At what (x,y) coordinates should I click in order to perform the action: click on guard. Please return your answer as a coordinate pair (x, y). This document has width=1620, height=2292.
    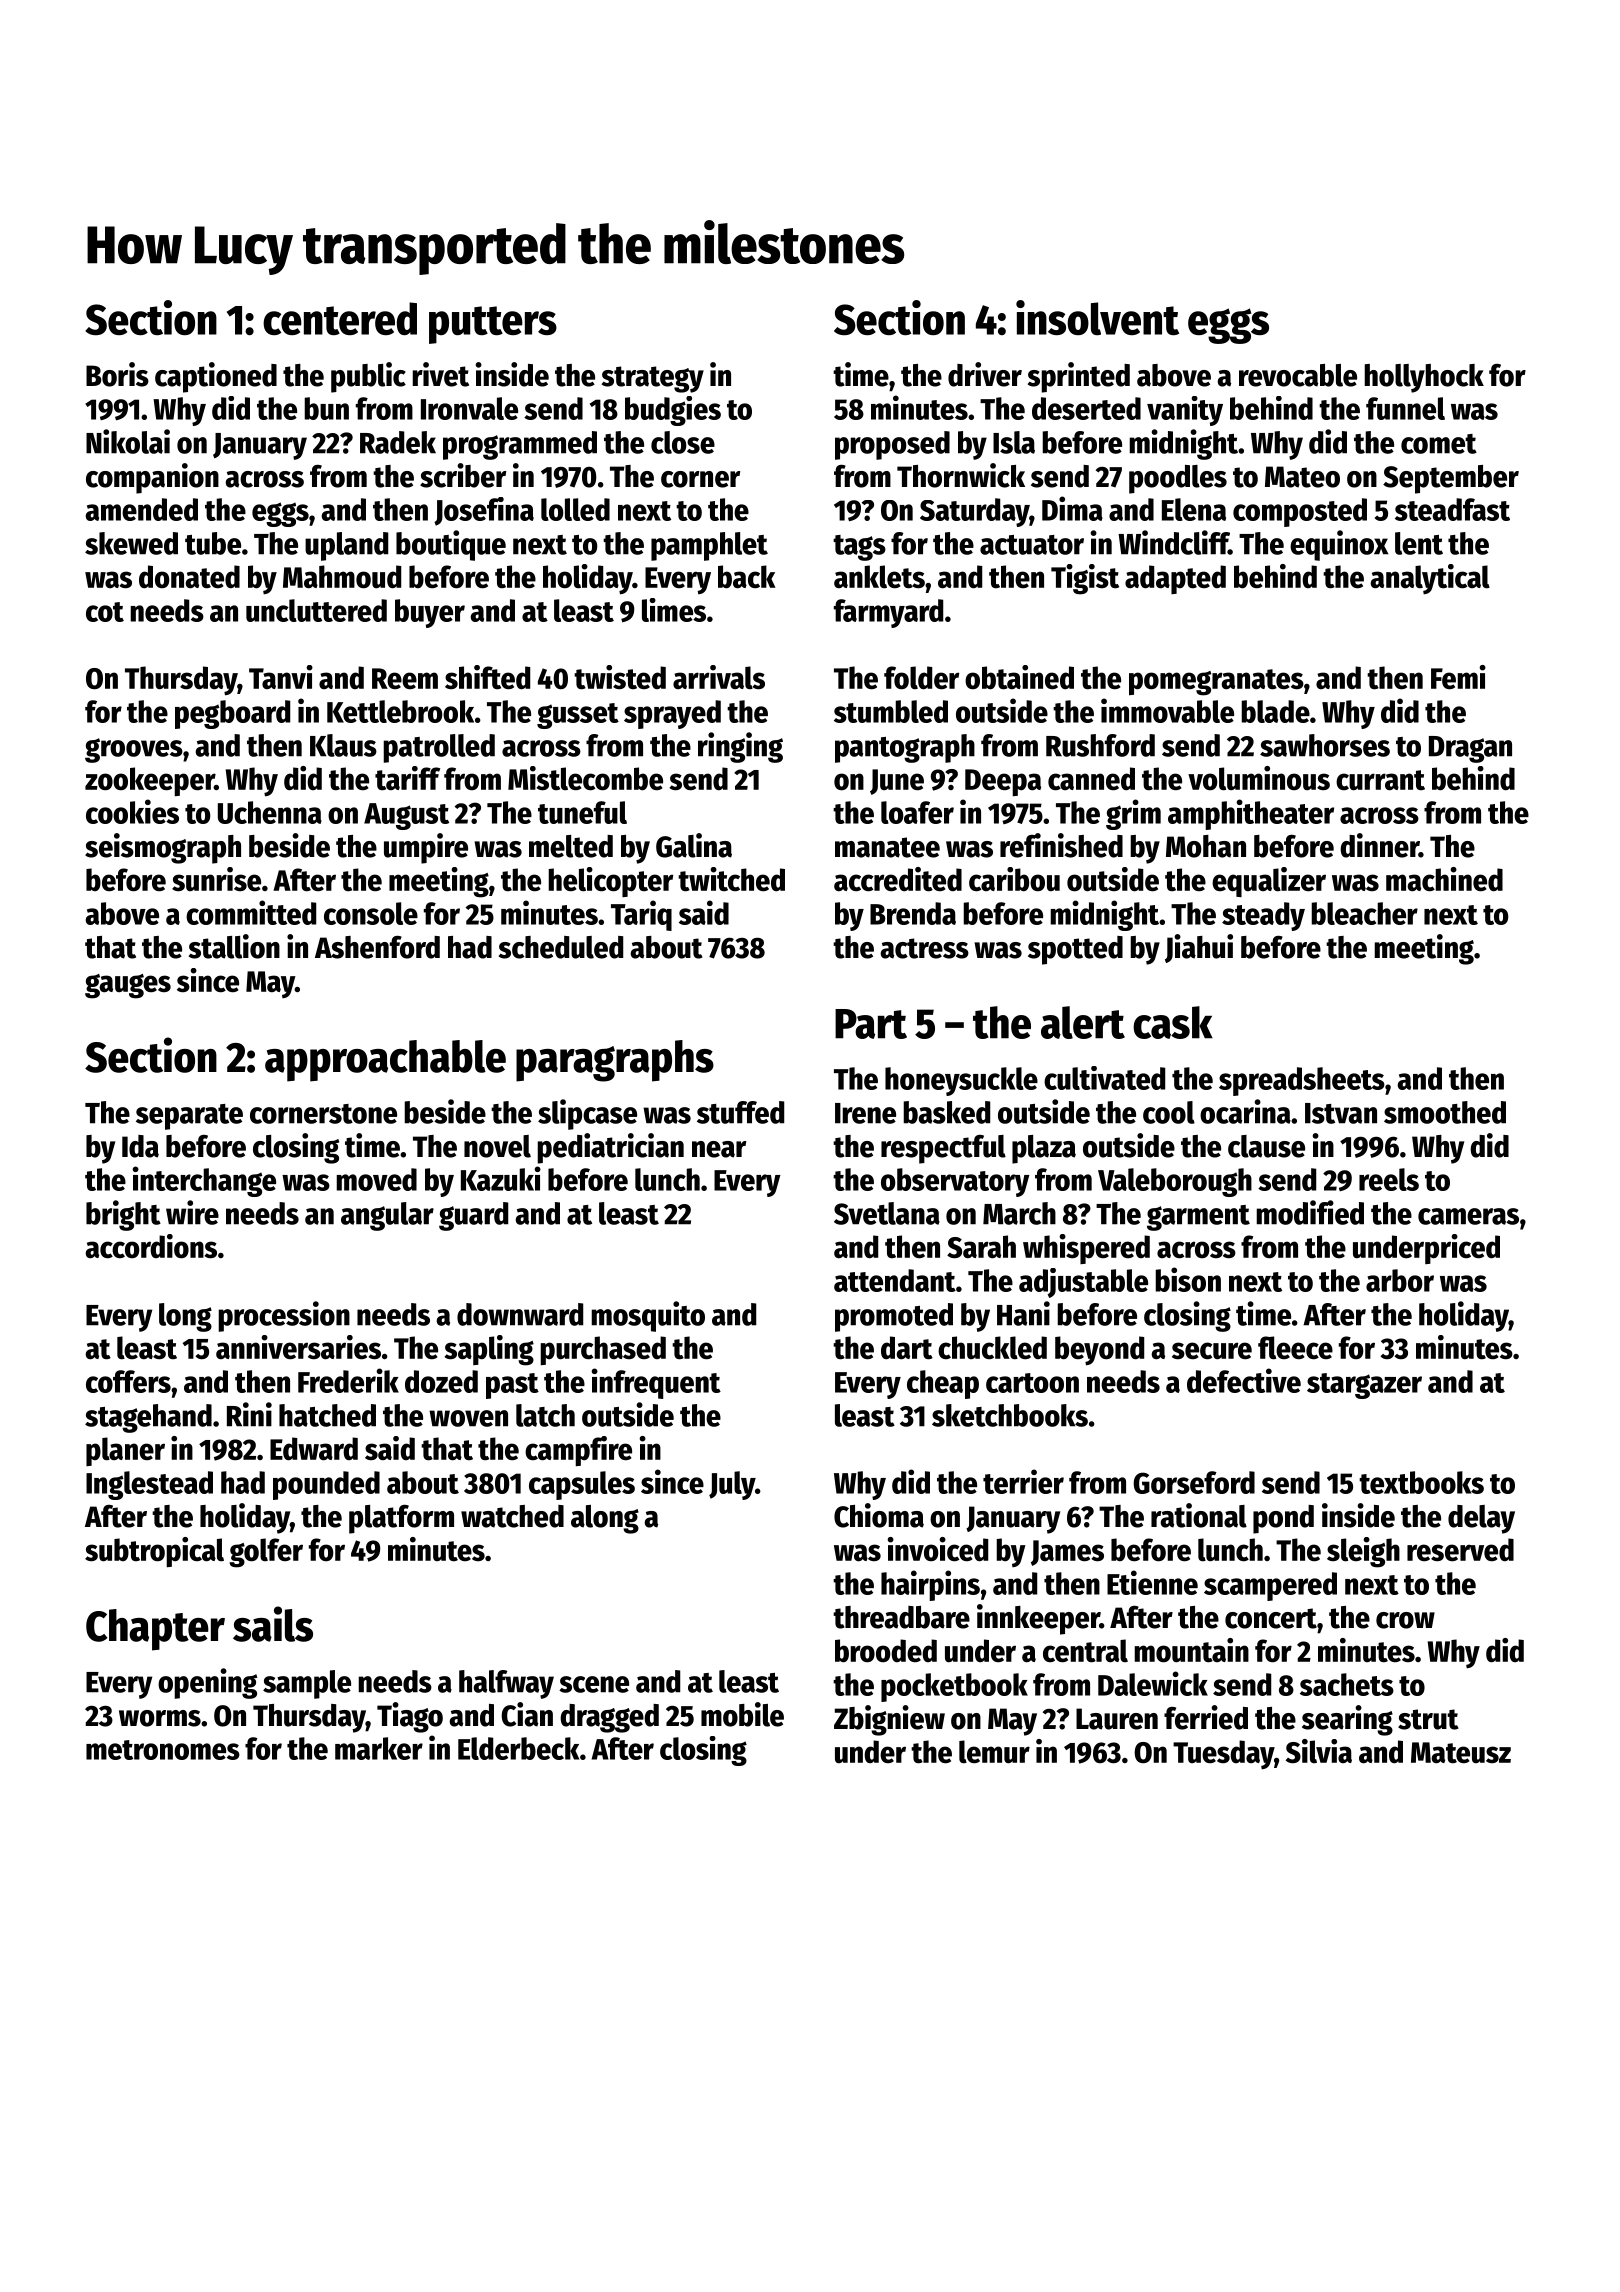
    Looking at the image, I should click on (473, 1216).
